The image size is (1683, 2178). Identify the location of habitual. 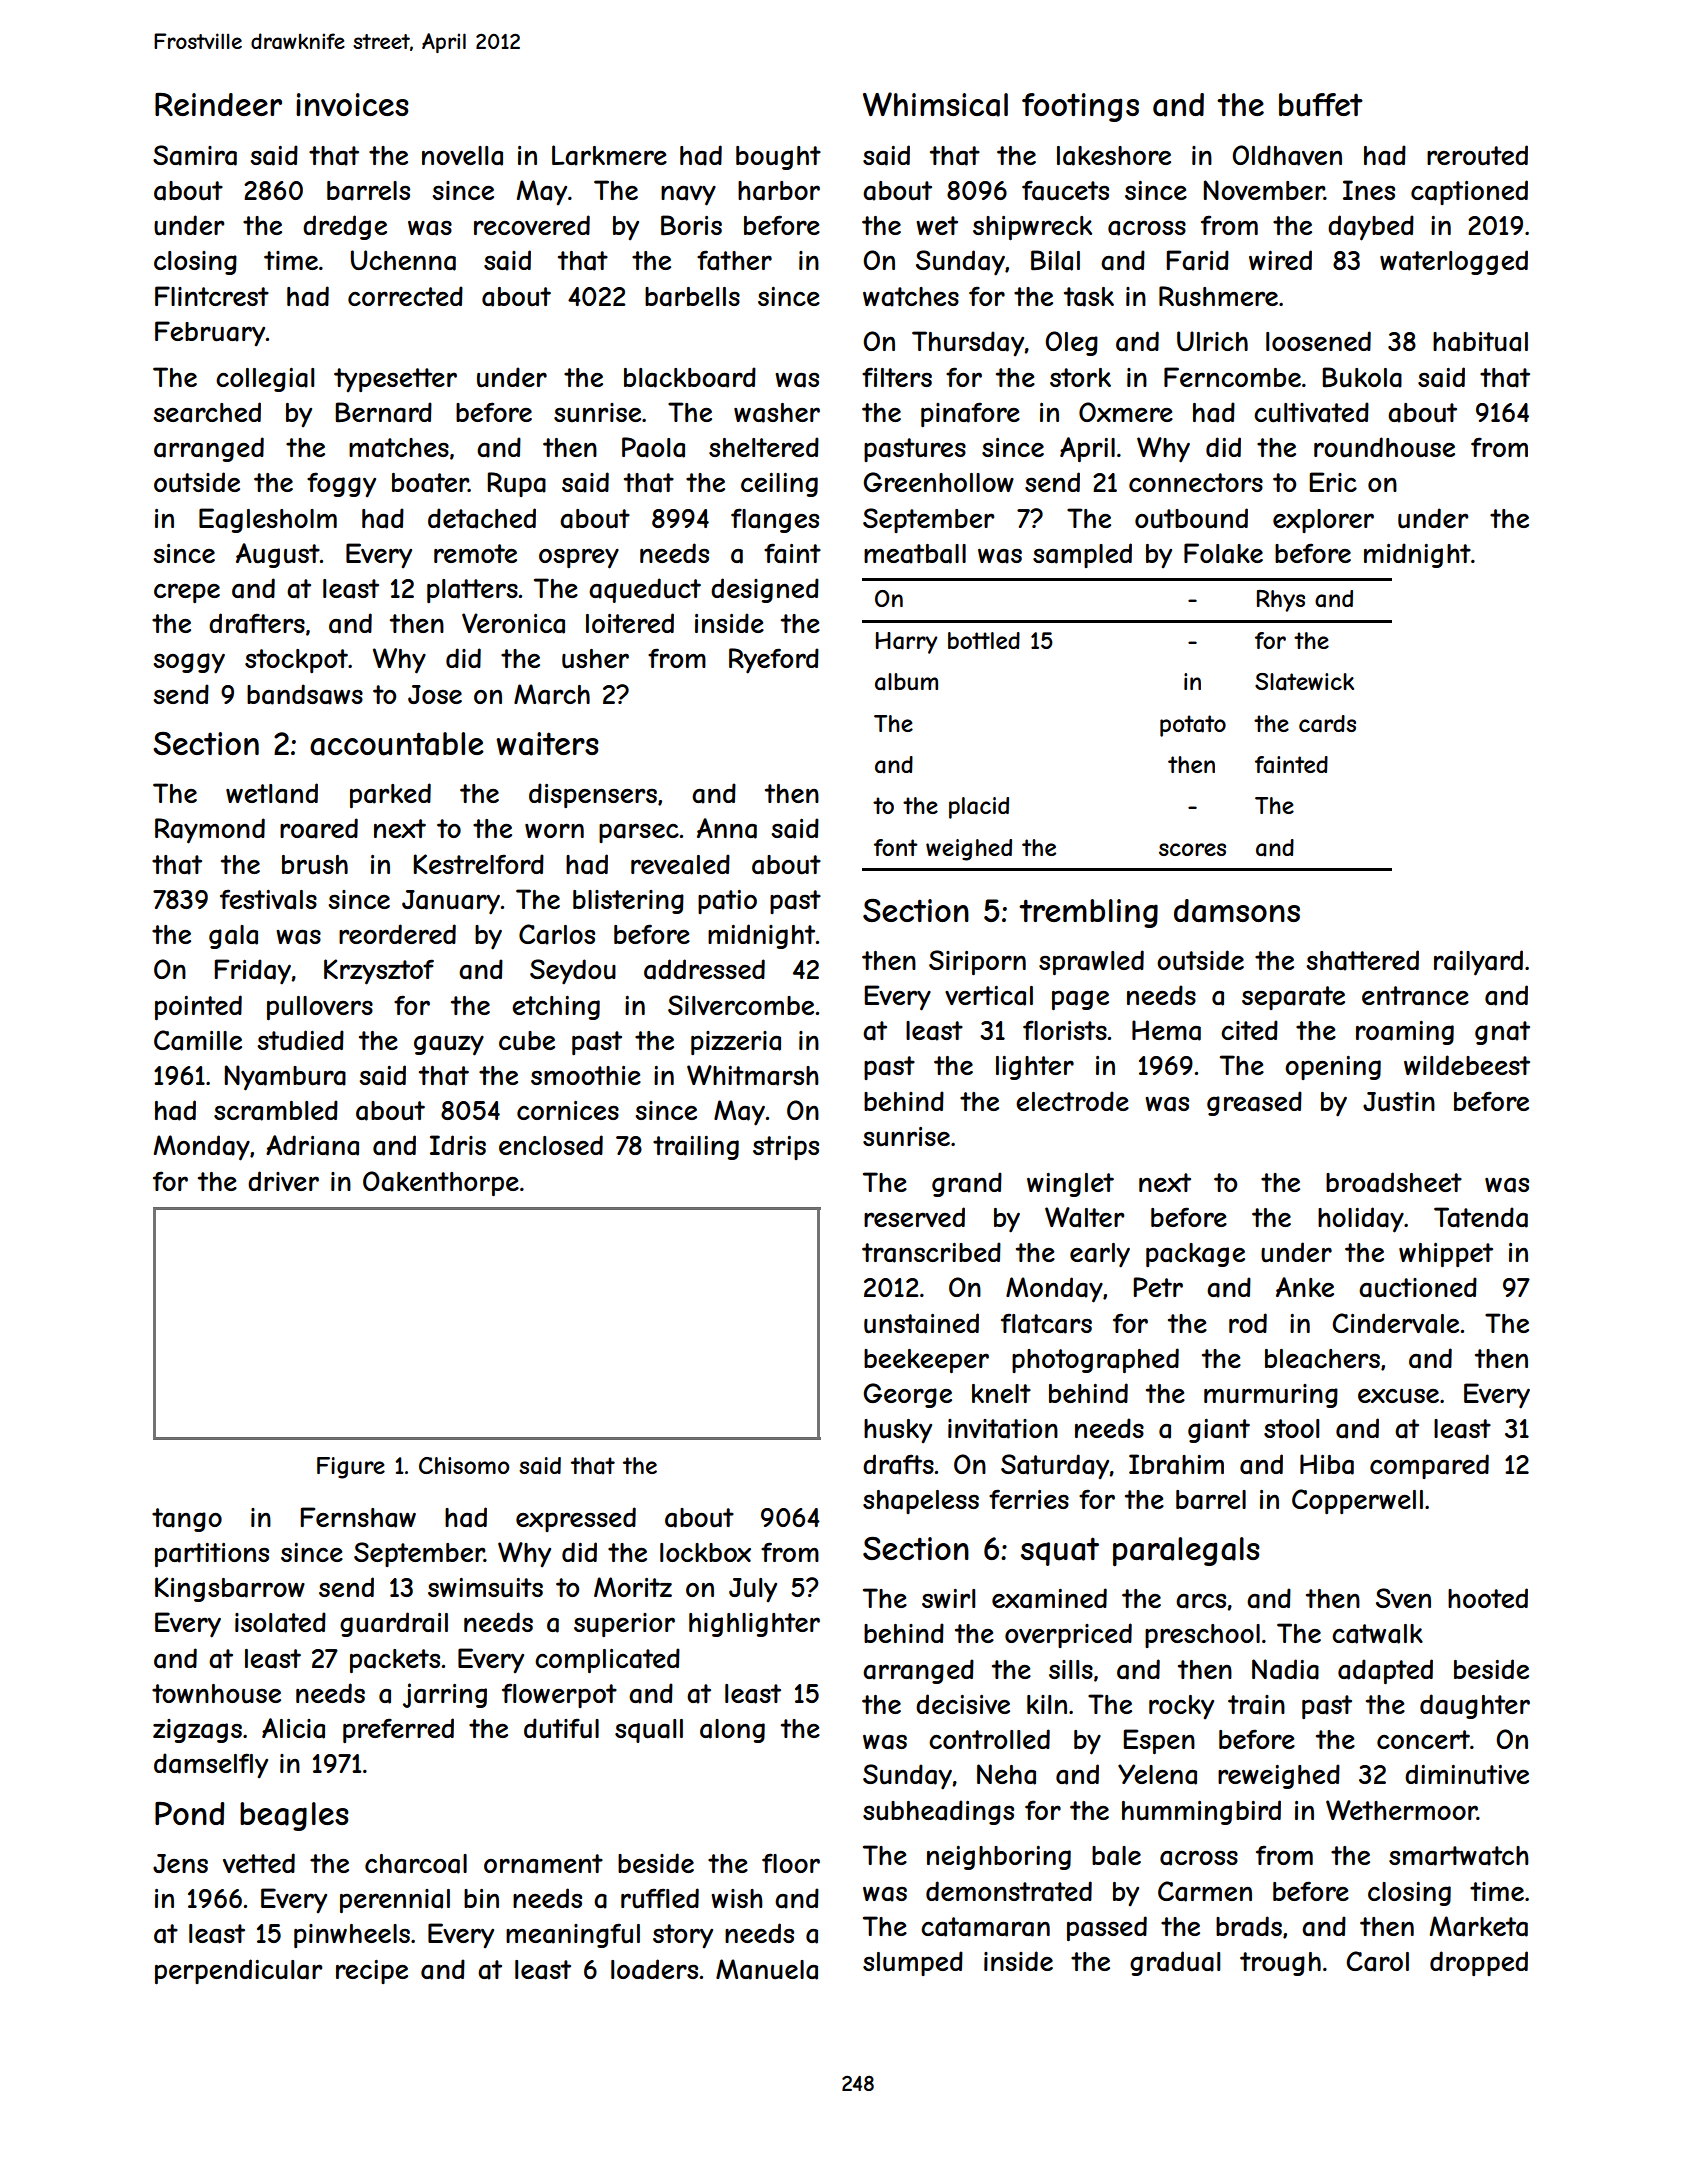
(1480, 342).
